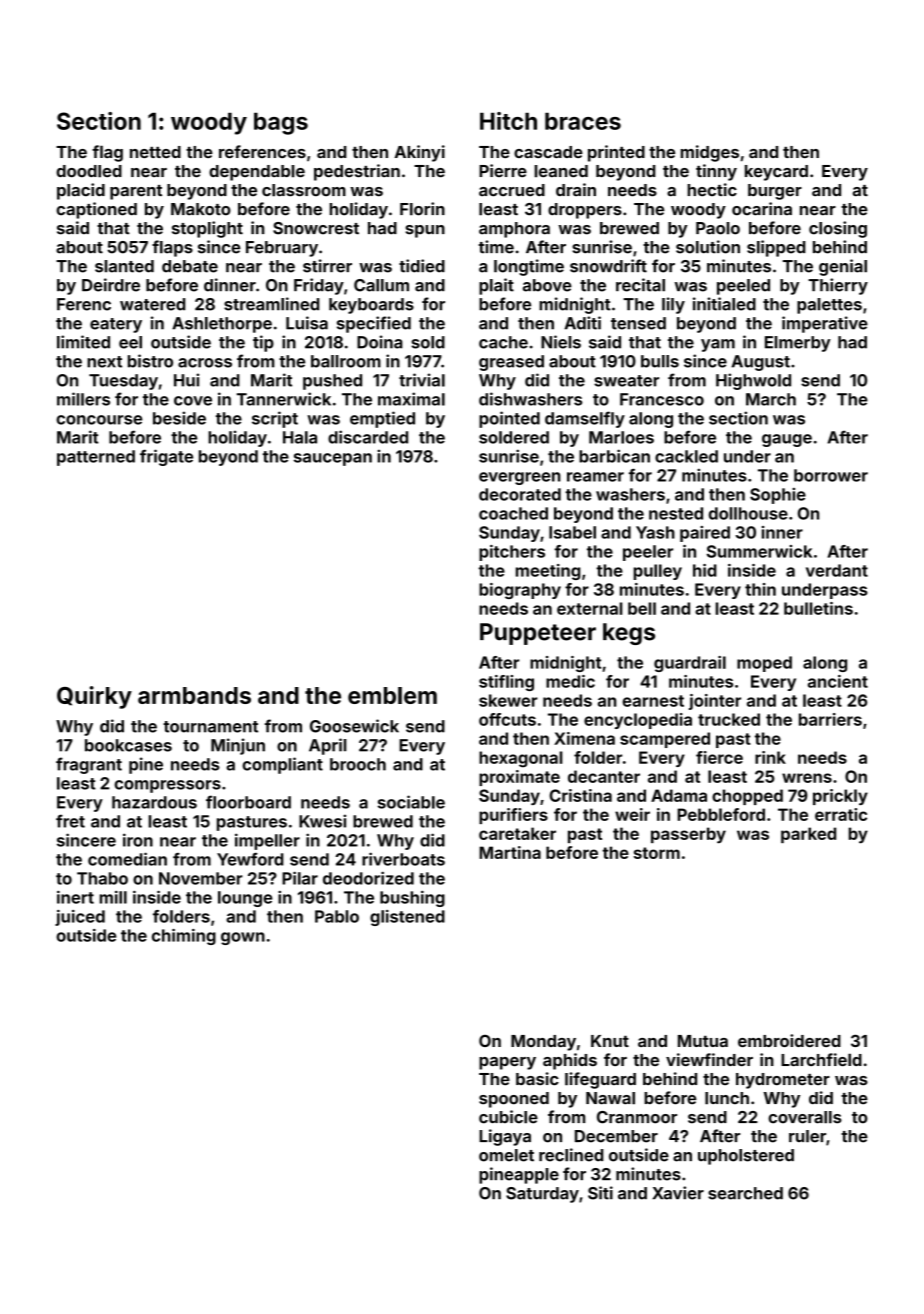  I want to click on Tannerwick, so click(284, 399).
